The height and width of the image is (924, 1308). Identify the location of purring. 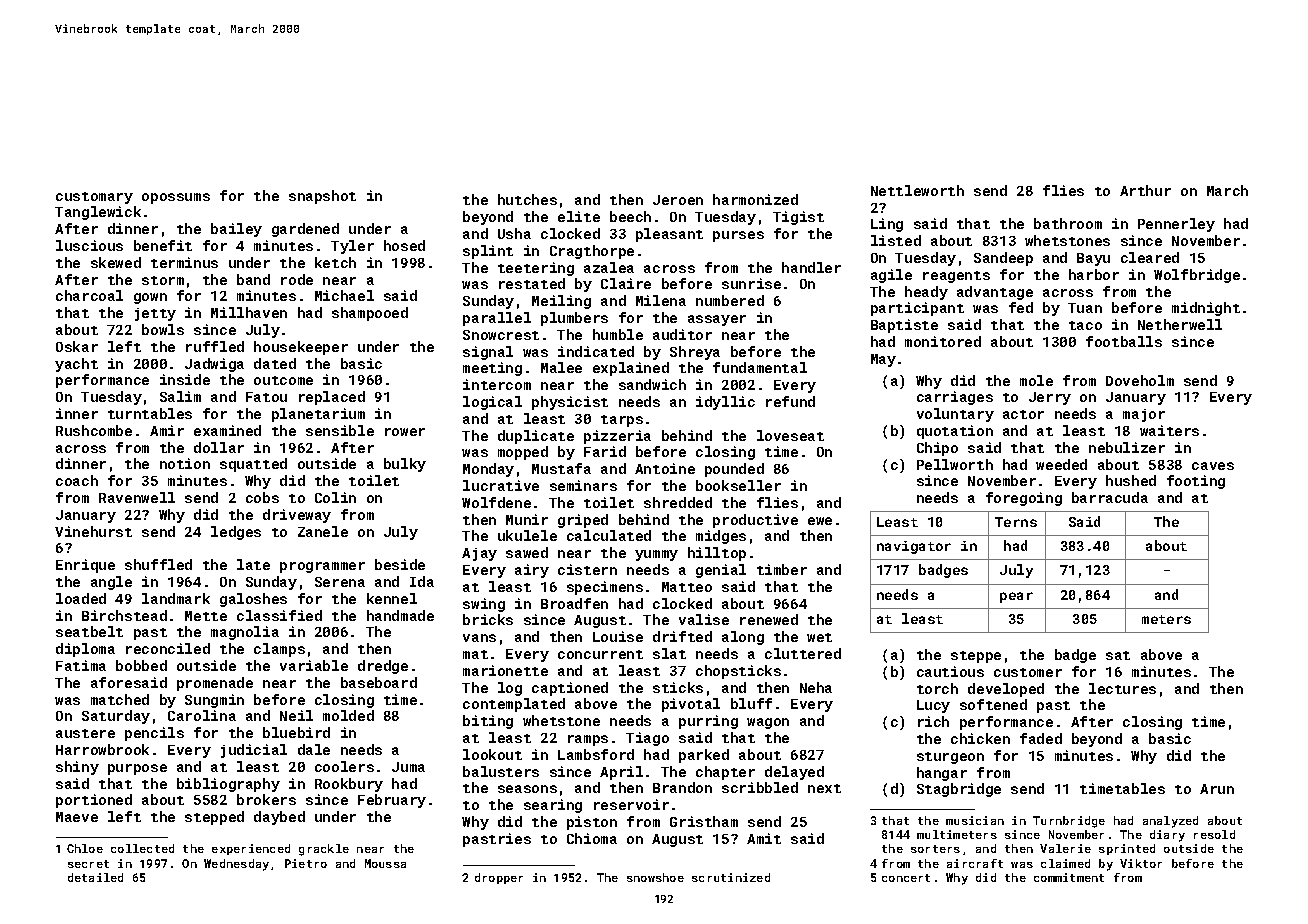
(708, 722).
